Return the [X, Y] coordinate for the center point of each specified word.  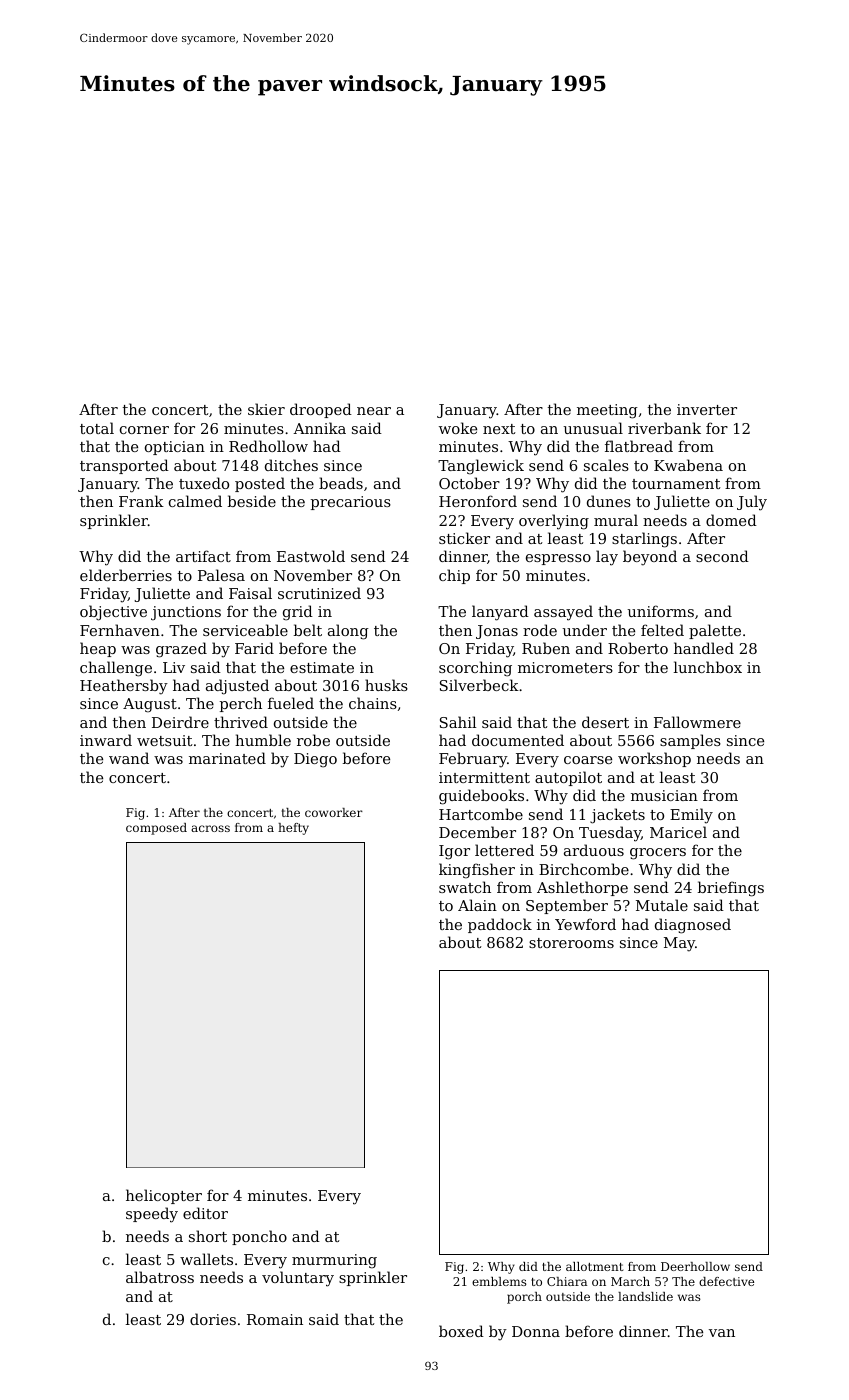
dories [213, 1319]
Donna [536, 1331]
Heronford [478, 501]
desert [605, 722]
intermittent [484, 777]
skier [266, 409]
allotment [594, 1266]
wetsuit [164, 740]
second [722, 556]
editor [205, 1213]
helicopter [164, 1196]
